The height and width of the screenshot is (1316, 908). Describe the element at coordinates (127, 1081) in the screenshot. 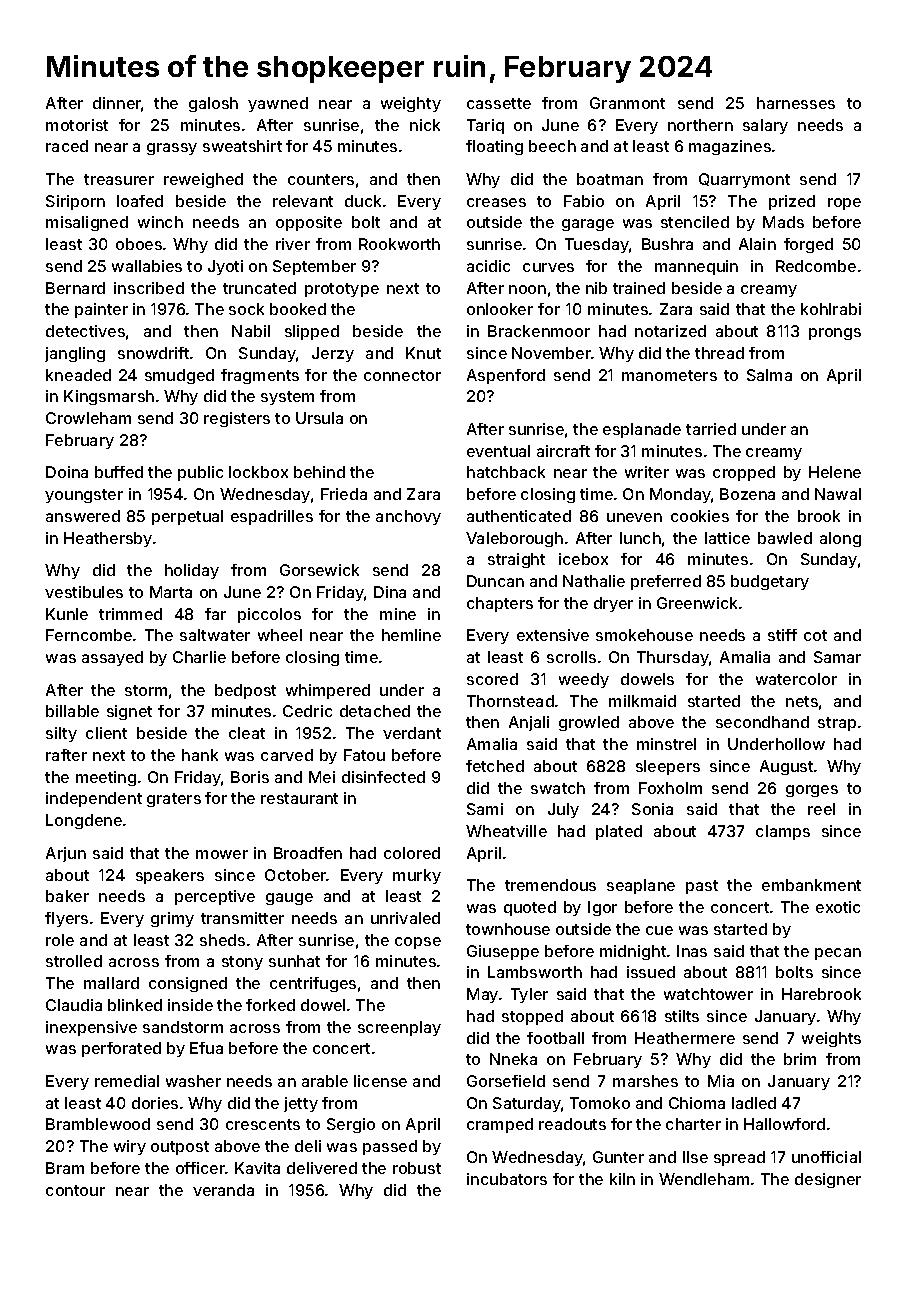

I see `remedial` at that location.
